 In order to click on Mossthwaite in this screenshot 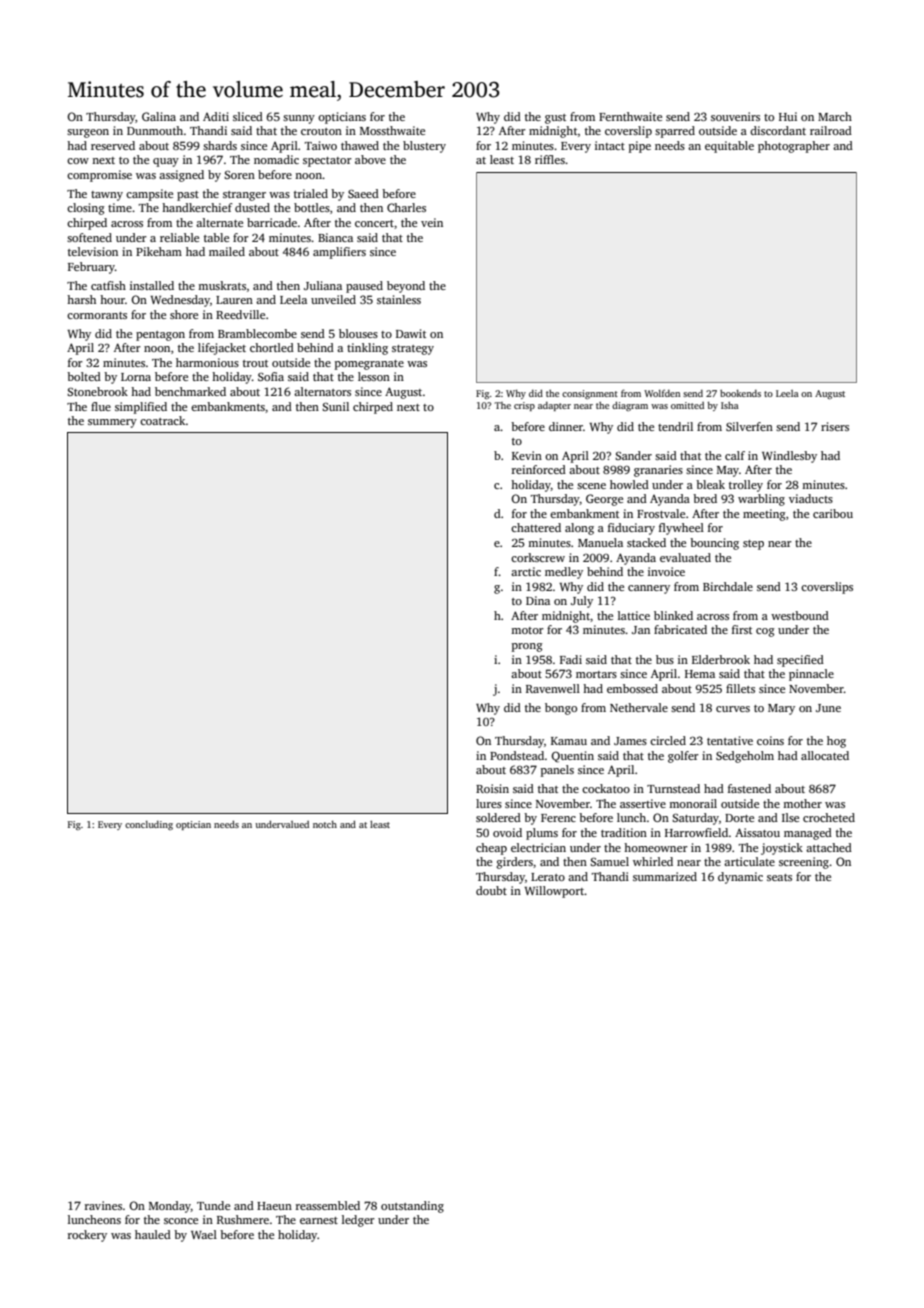, I will do `click(392, 130)`.
